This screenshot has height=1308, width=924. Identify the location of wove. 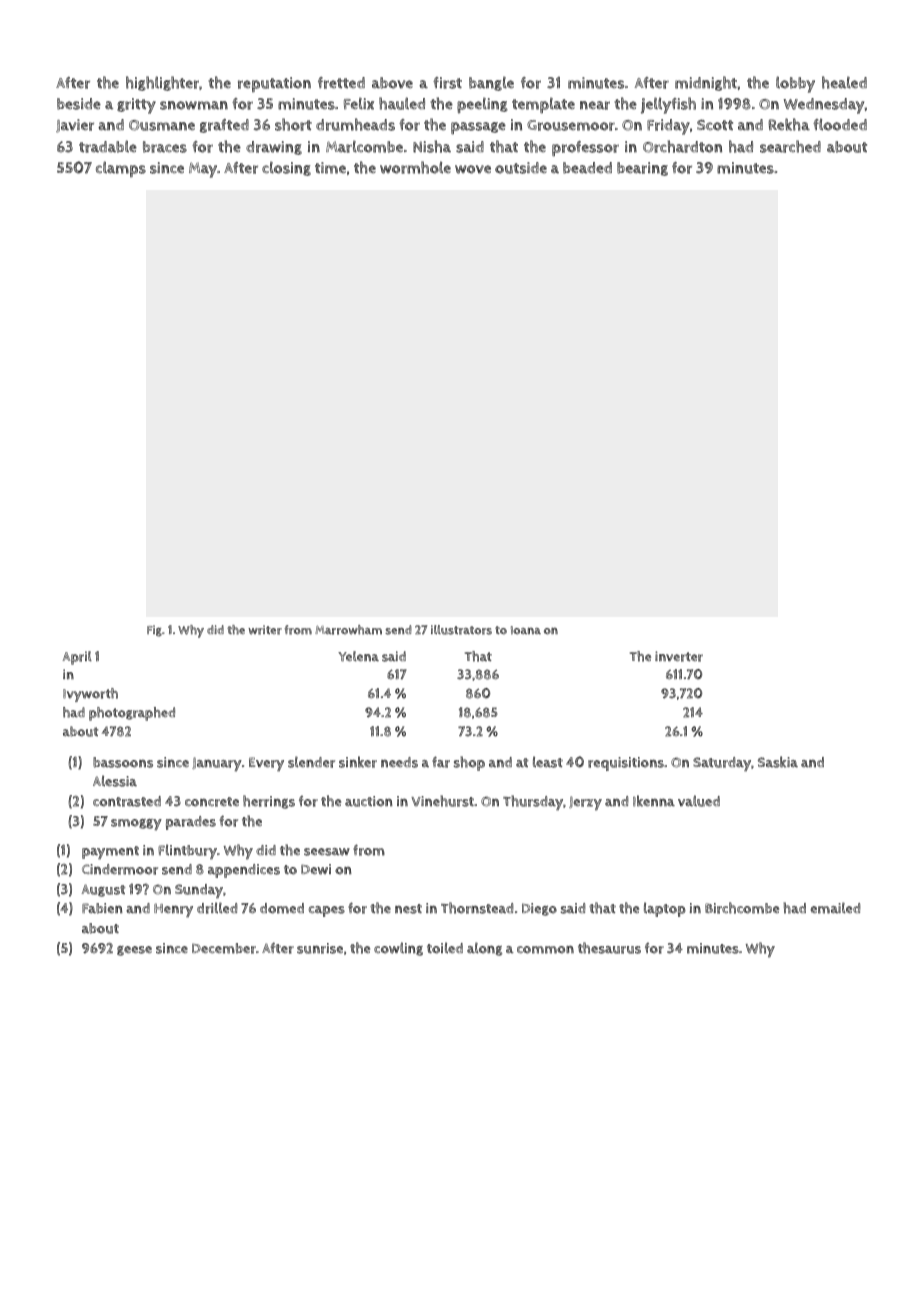
(473, 169).
